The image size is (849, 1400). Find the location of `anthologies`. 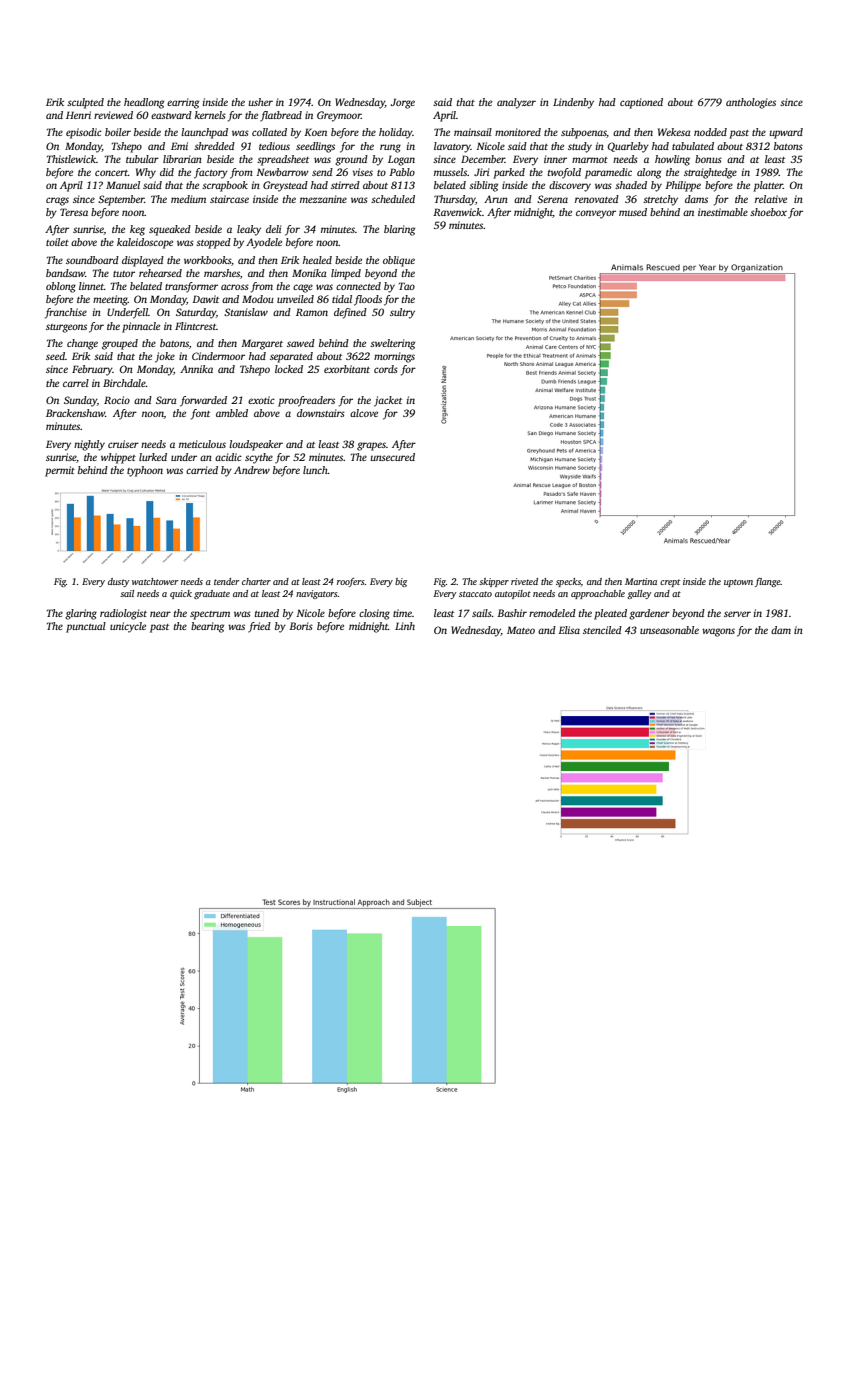

anthologies is located at coordinates (751, 103).
